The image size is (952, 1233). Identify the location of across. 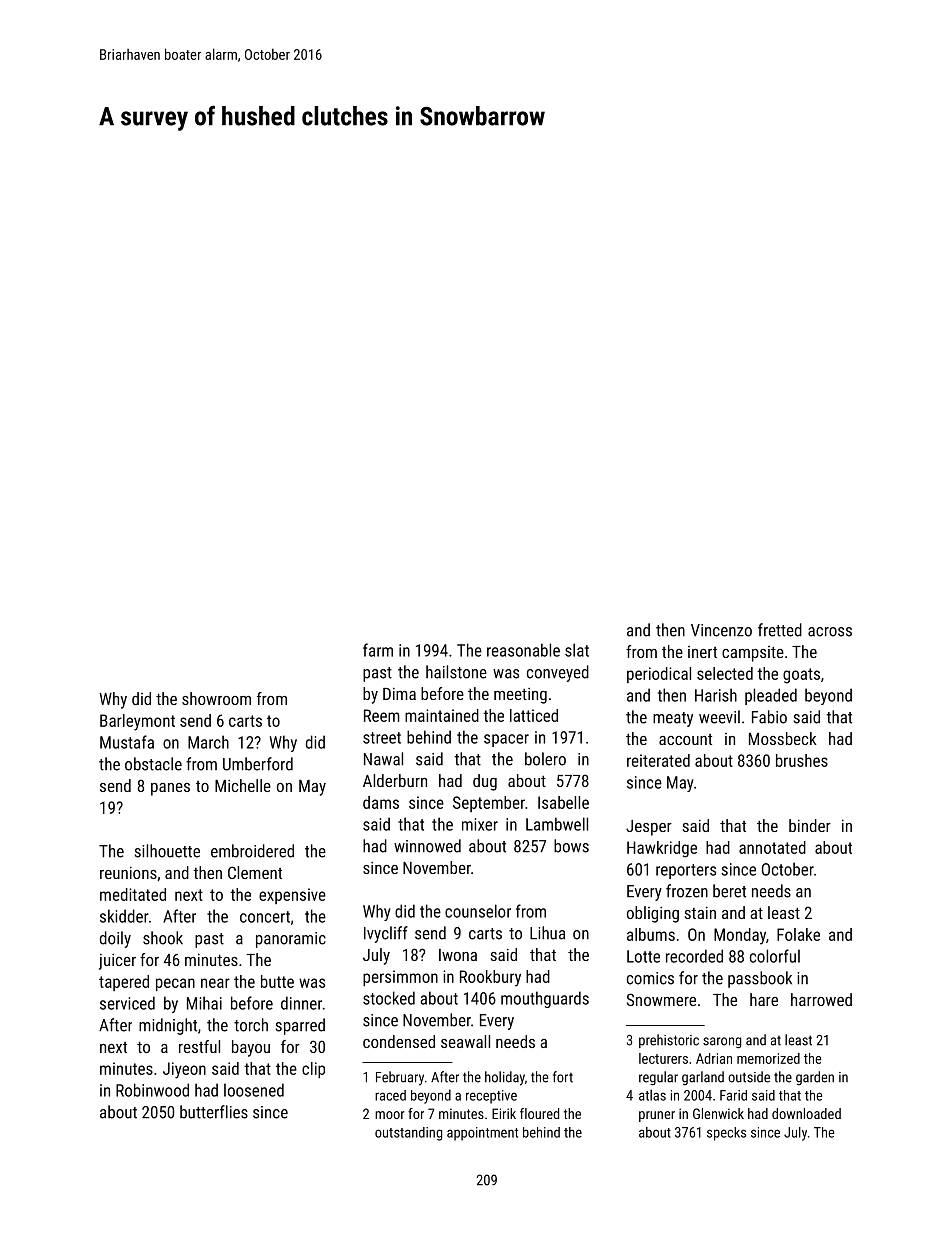
(830, 632).
